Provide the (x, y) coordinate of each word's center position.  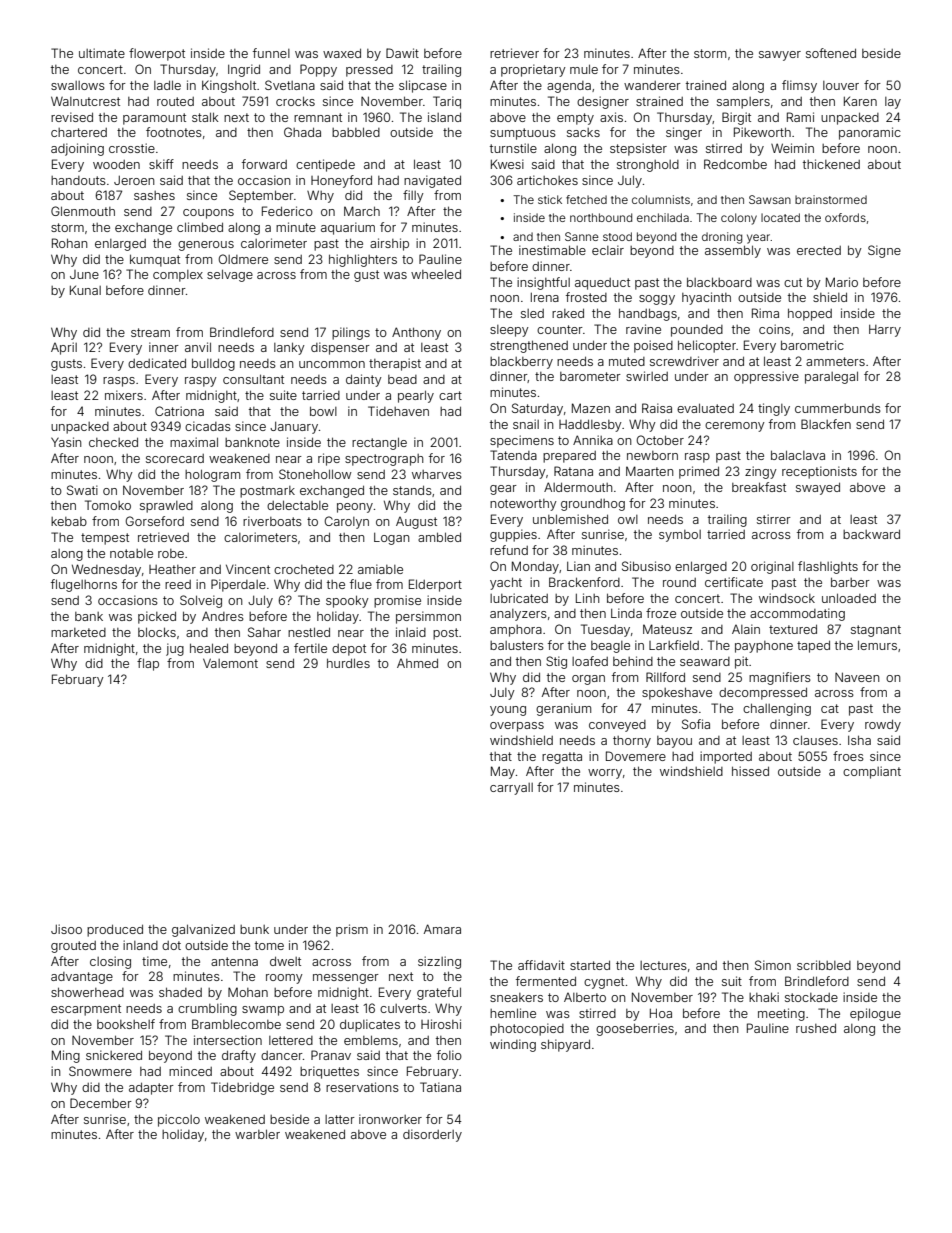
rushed (816, 1028)
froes (848, 756)
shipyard (565, 1045)
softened (831, 53)
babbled (356, 132)
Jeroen (134, 180)
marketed (78, 632)
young (508, 711)
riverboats (272, 521)
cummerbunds (838, 408)
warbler (257, 1134)
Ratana (573, 471)
